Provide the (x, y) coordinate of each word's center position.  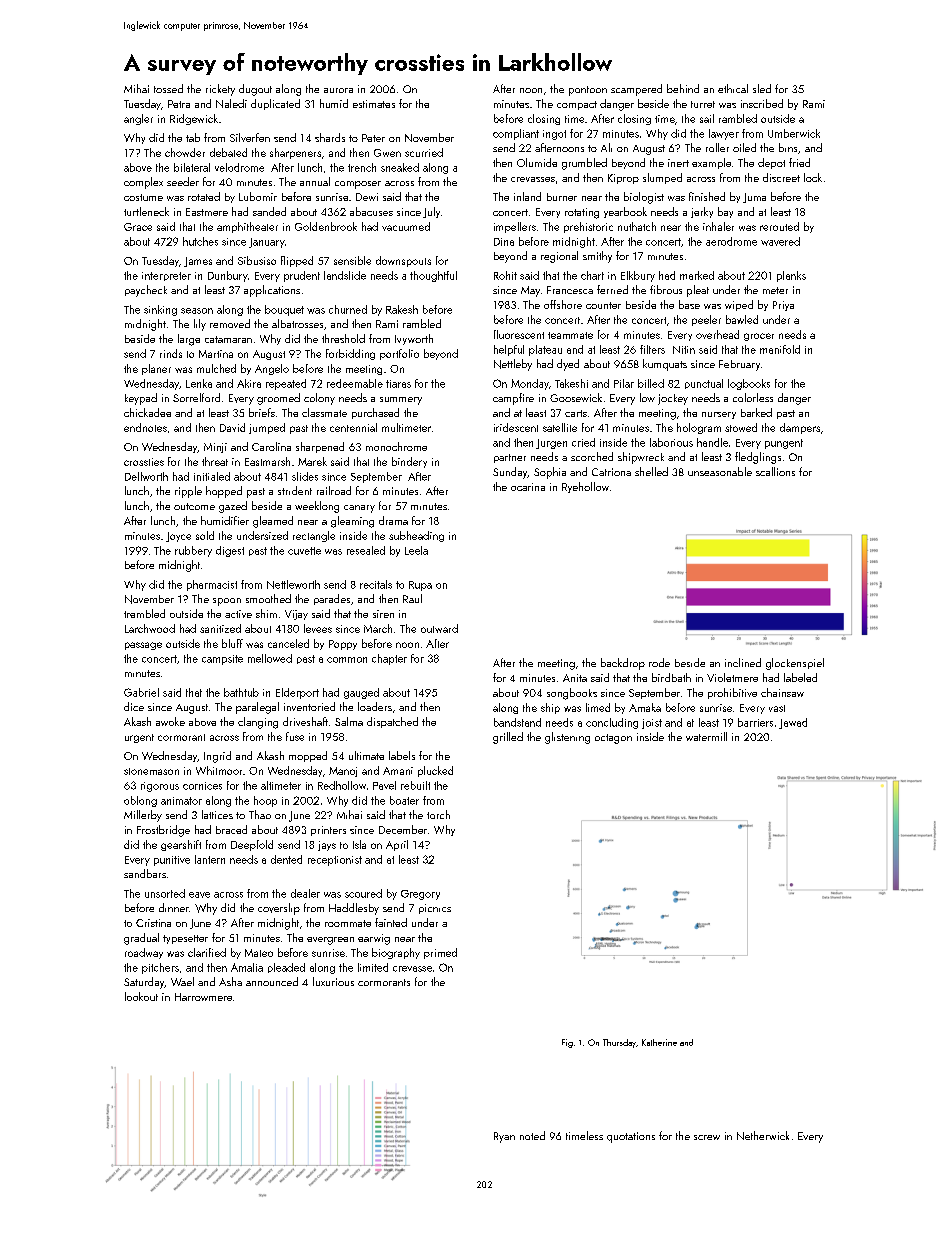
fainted (391, 922)
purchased (375, 413)
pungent (784, 444)
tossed (168, 88)
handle (712, 442)
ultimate (366, 755)
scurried (424, 152)
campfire (513, 399)
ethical (733, 88)
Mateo (259, 953)
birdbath (671, 677)
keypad (141, 399)
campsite (222, 660)
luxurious (333, 981)
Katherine (659, 1042)
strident (295, 490)
